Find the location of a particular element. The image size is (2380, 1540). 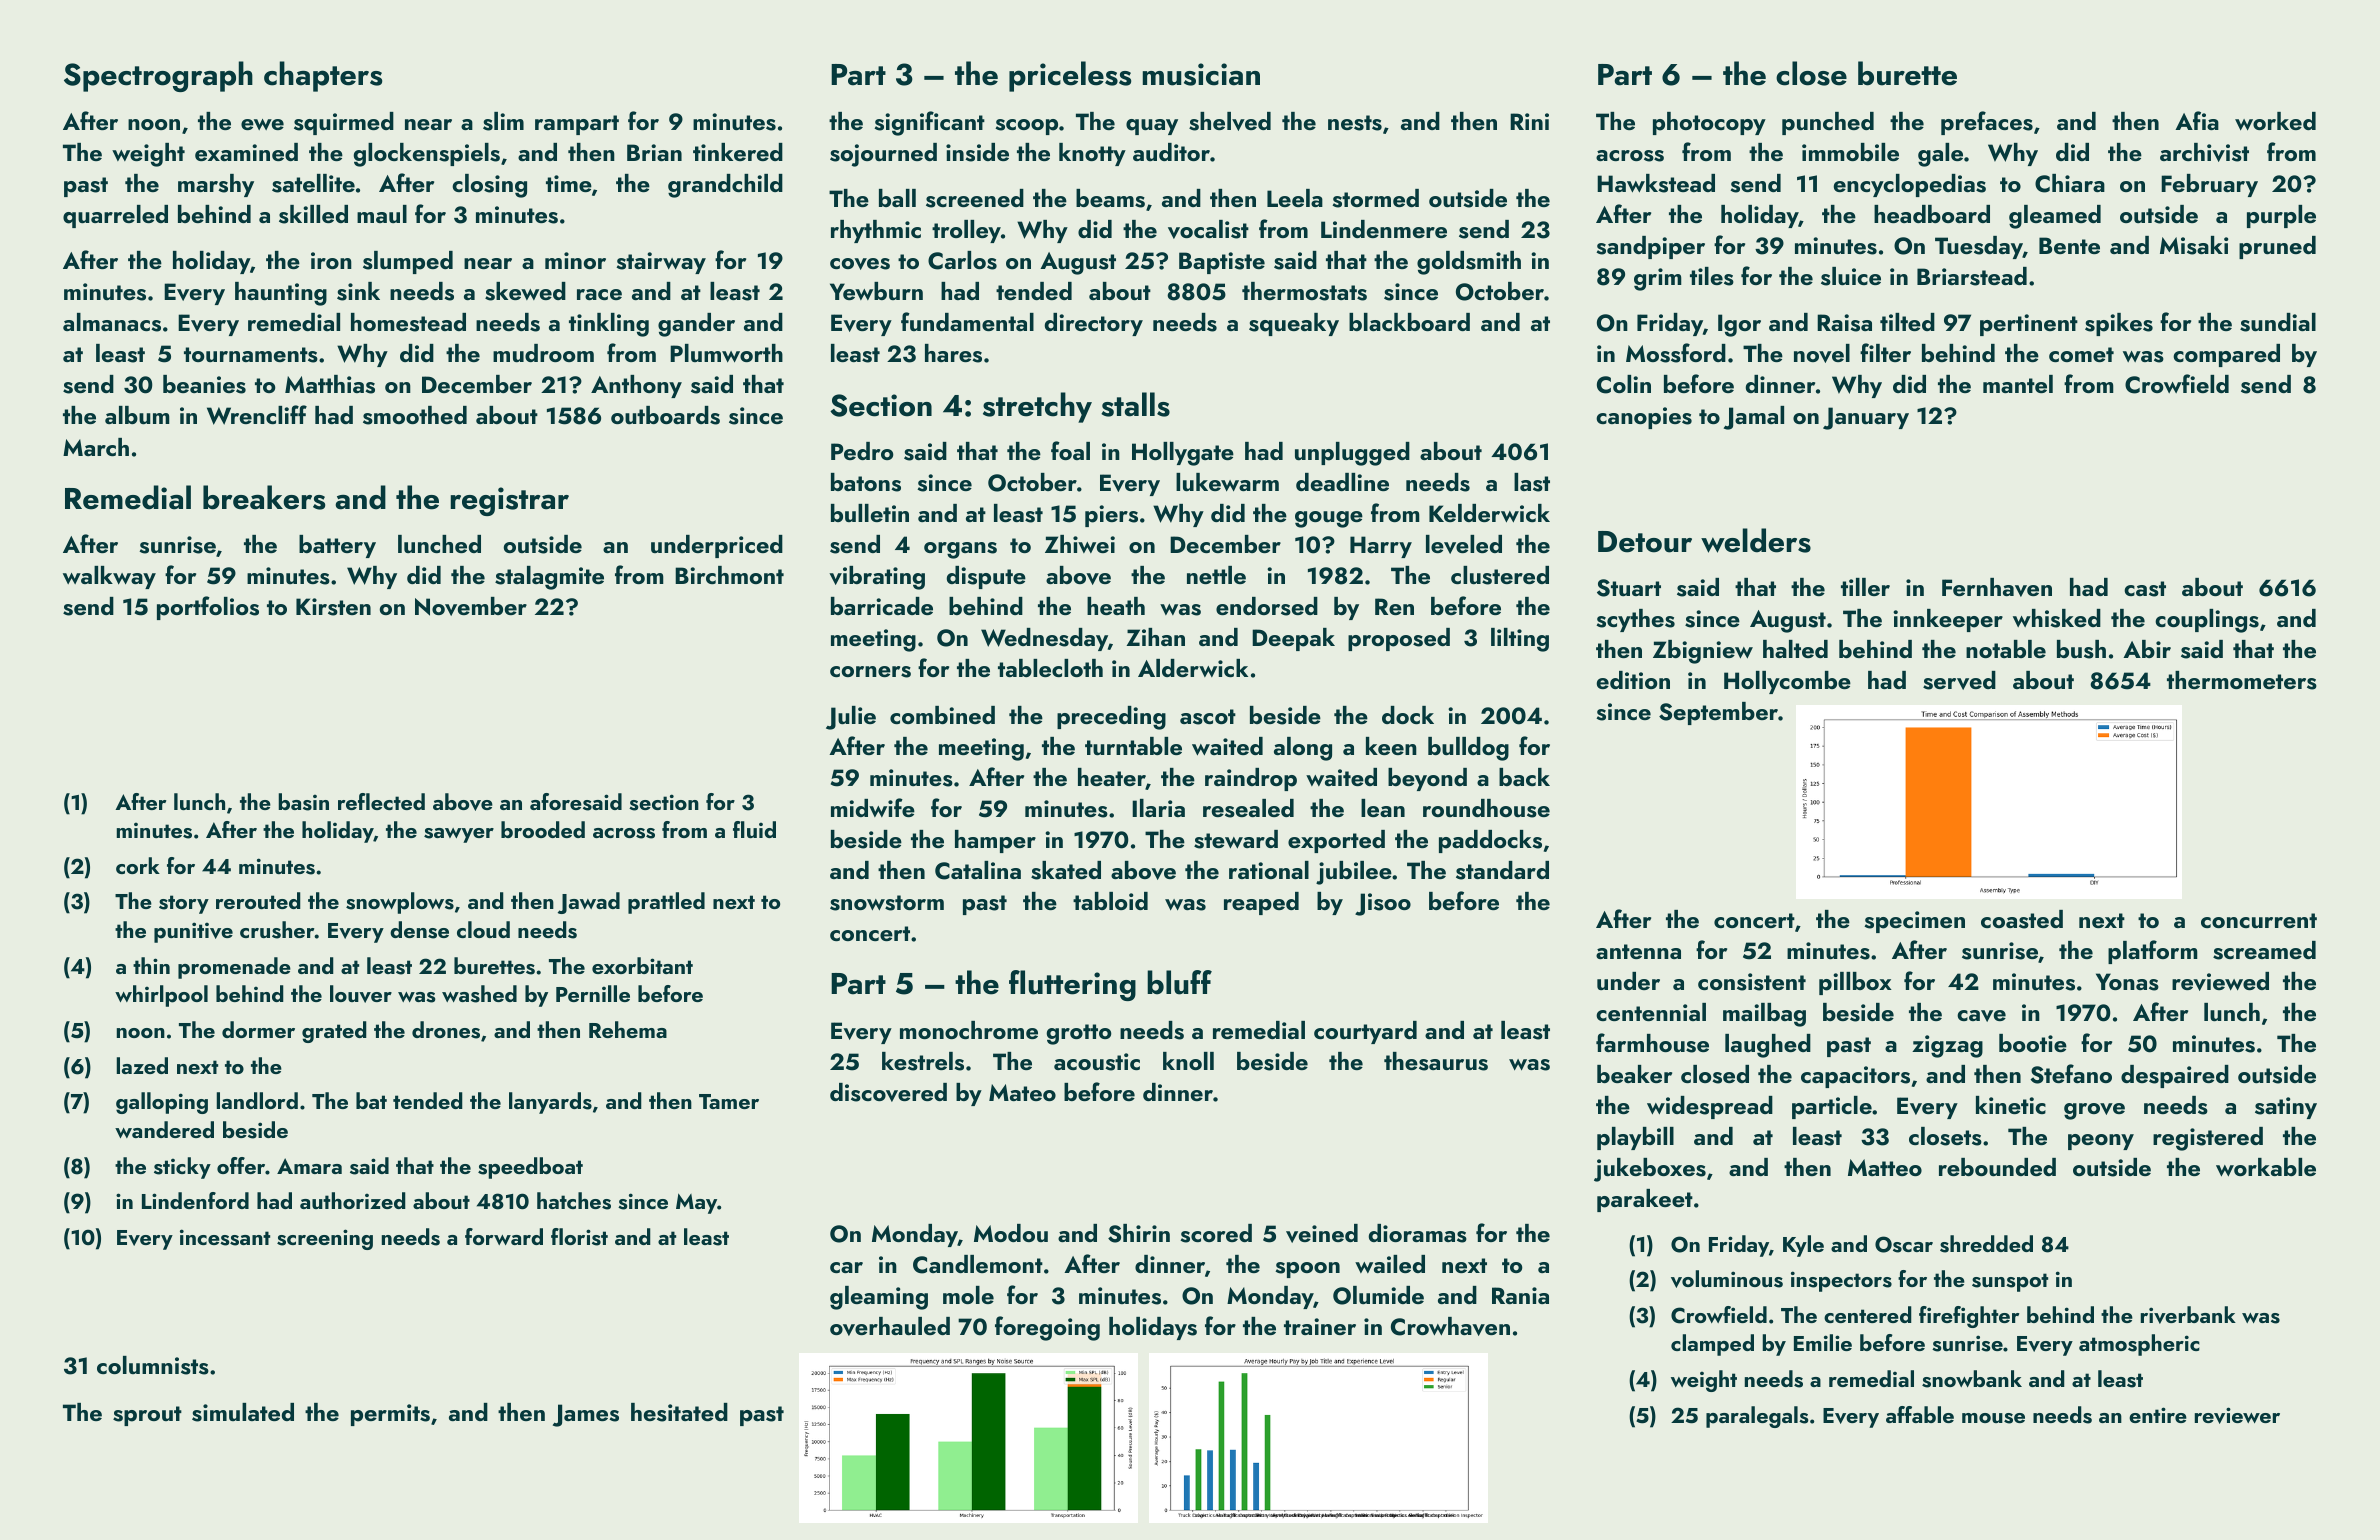

thermometers is located at coordinates (2242, 680).
